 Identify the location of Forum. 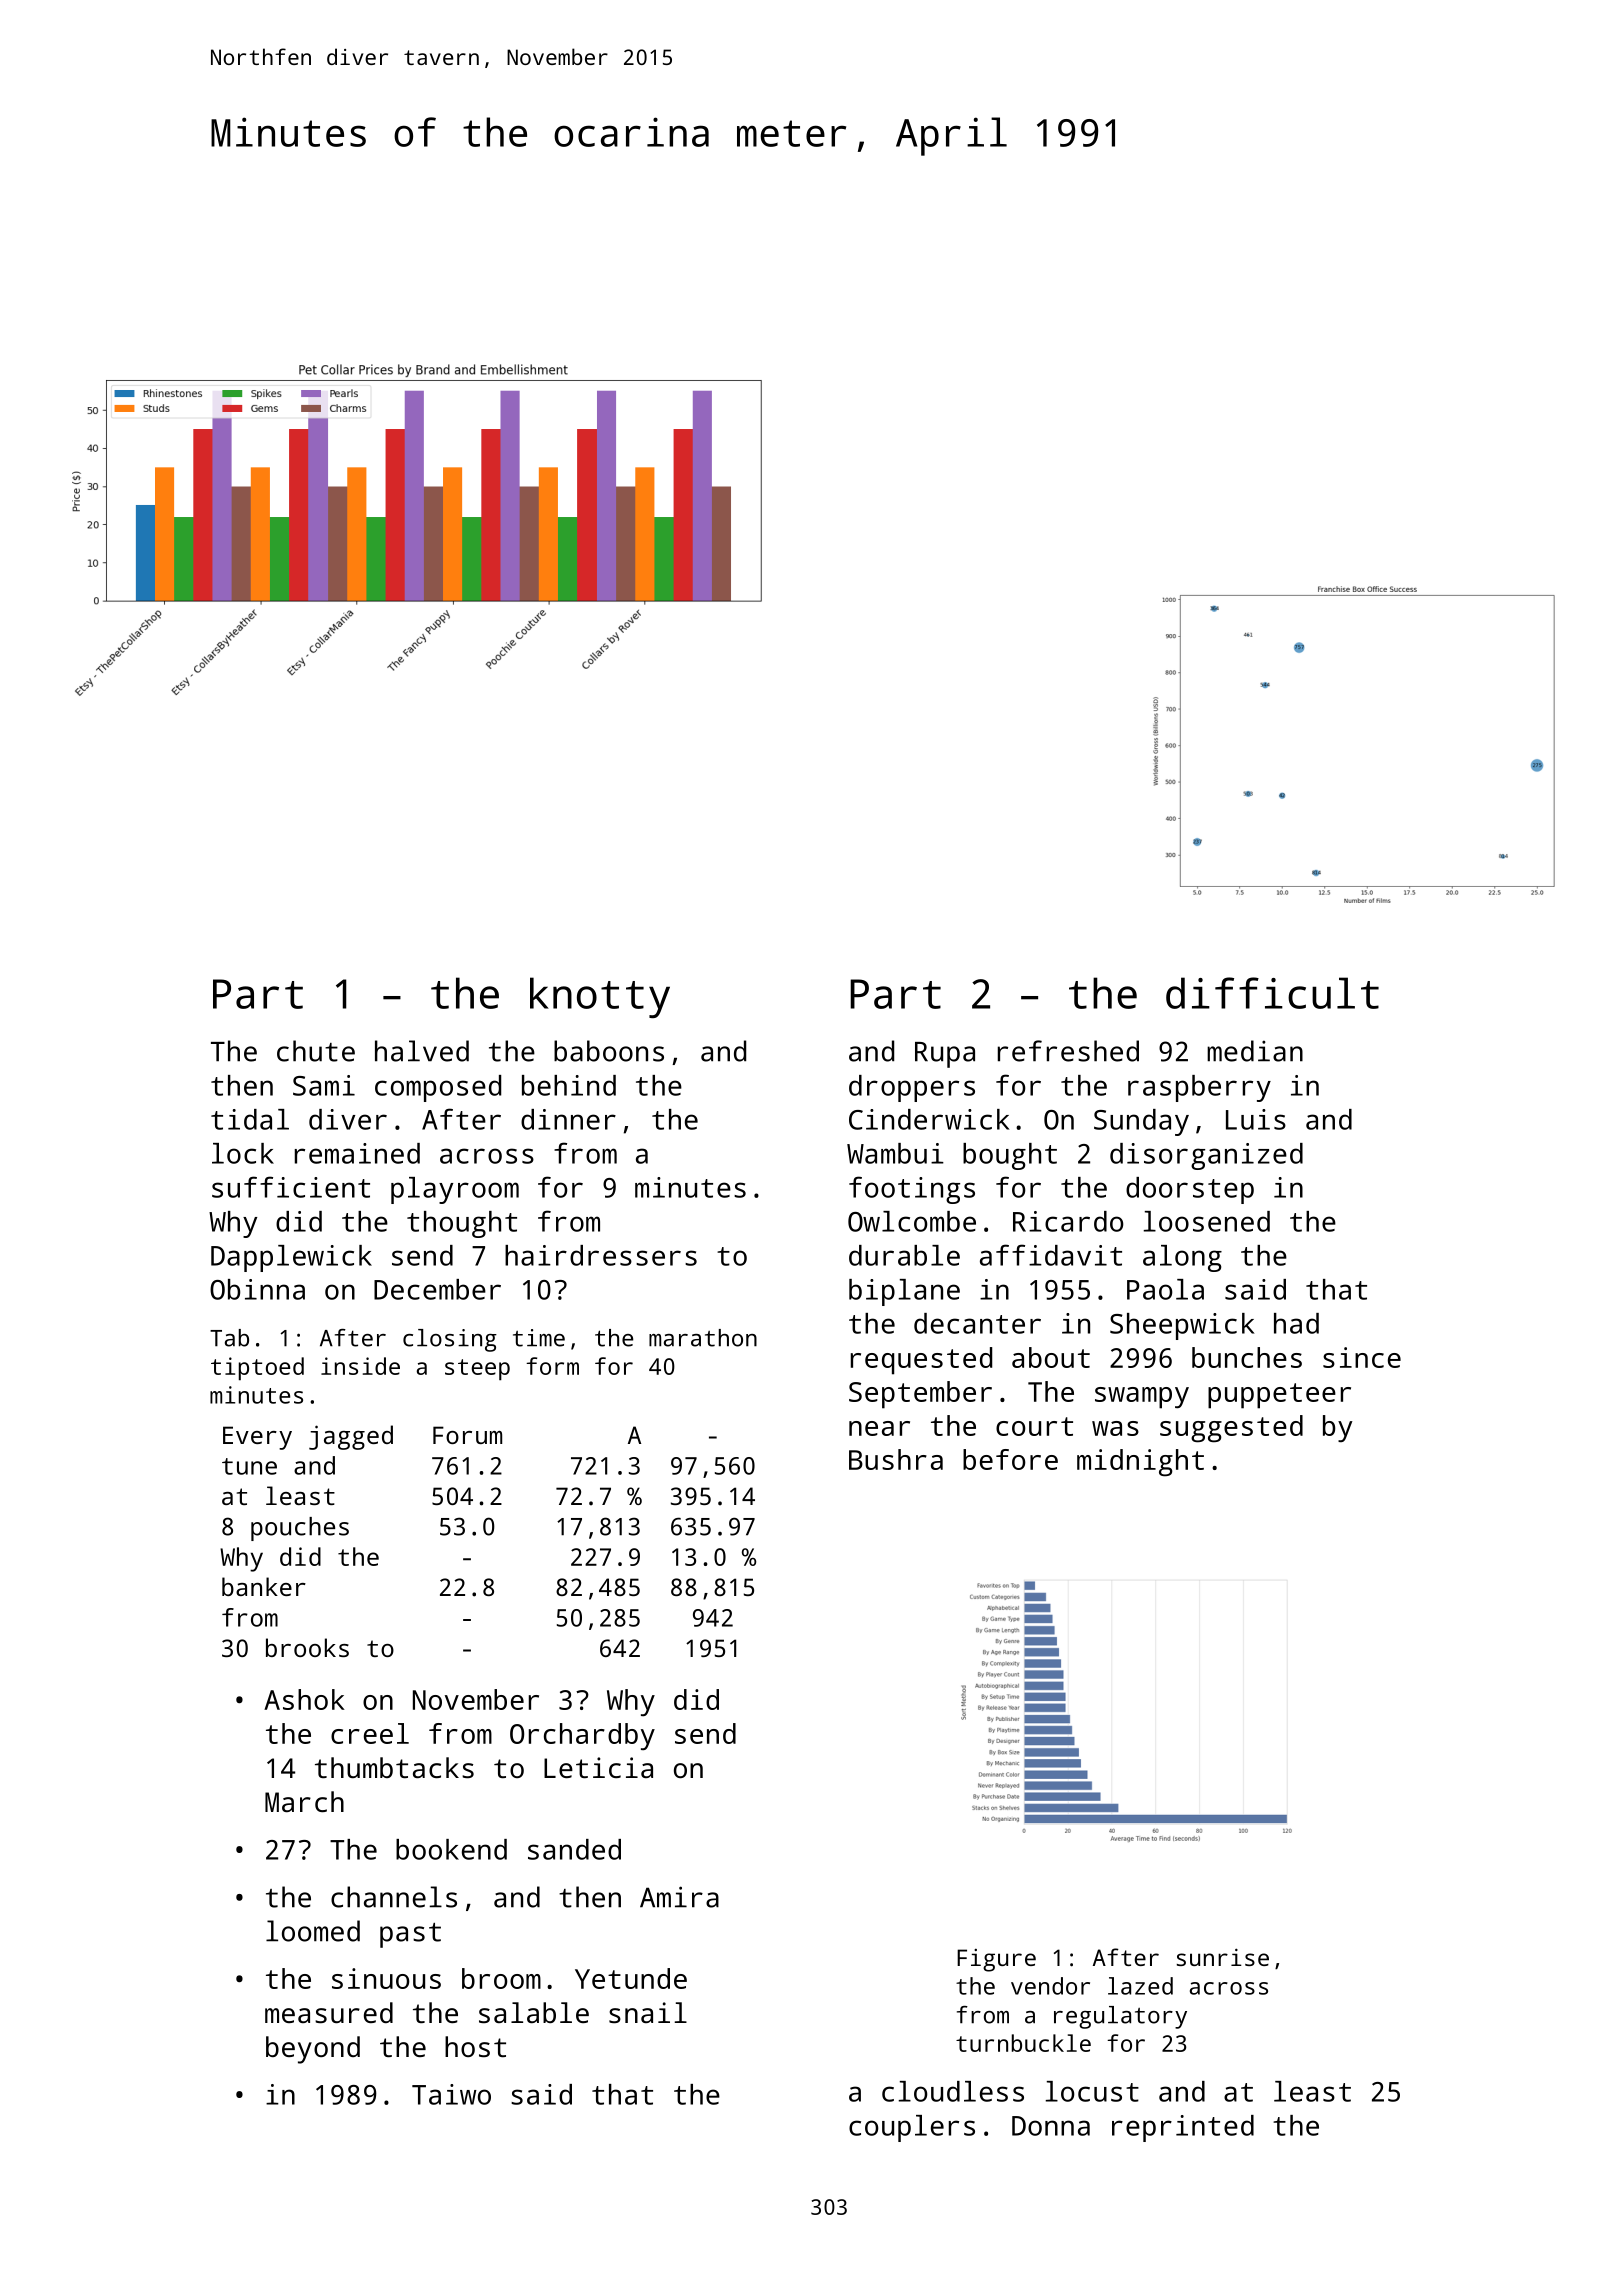
(467, 1435).
